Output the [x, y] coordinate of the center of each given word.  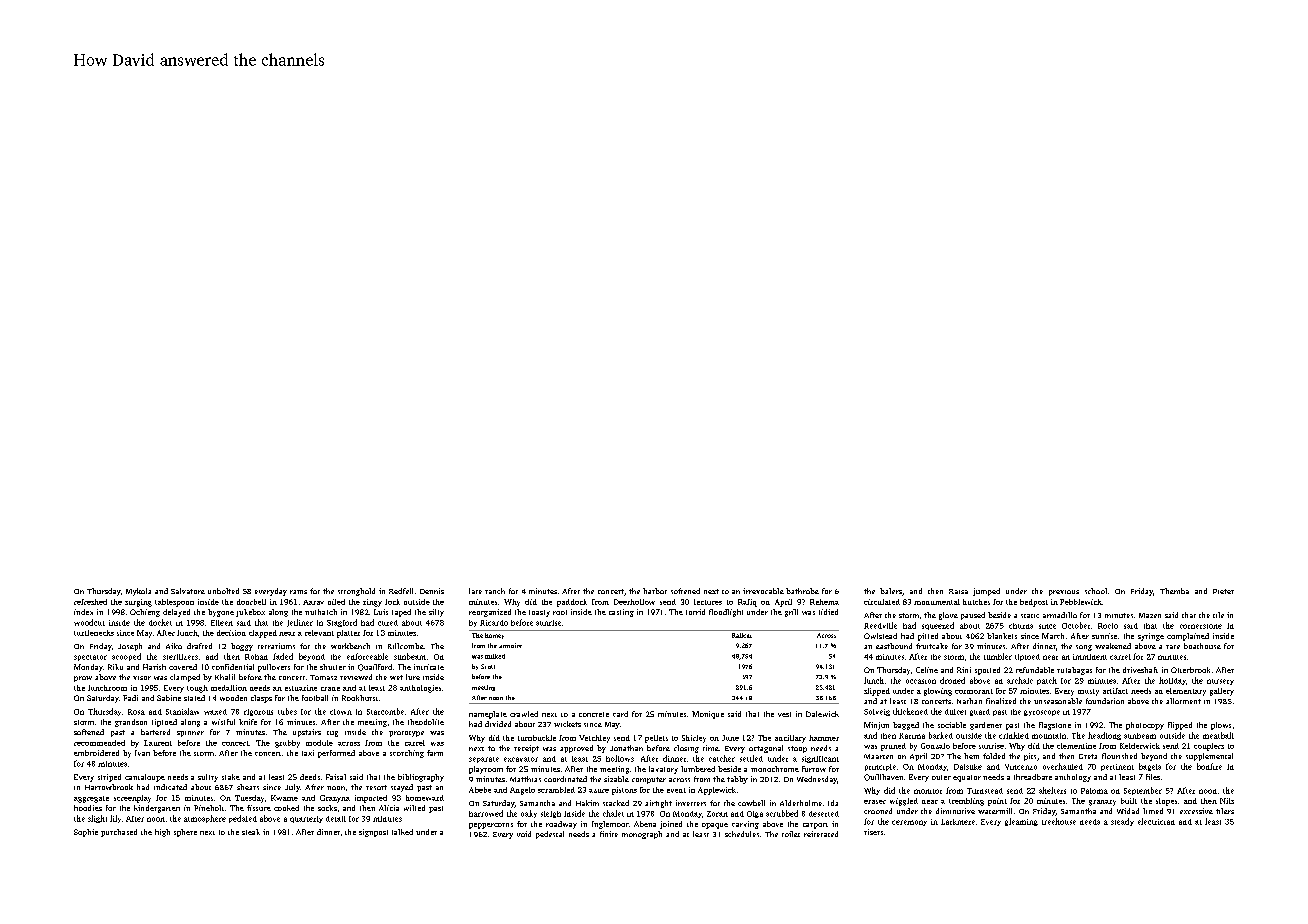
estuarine [301, 688]
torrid [695, 612]
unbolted [223, 591]
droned [952, 680]
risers [873, 832]
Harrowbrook [109, 787]
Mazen [1150, 615]
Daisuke [968, 767]
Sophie [86, 833]
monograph [642, 835]
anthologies [420, 689]
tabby [737, 780]
